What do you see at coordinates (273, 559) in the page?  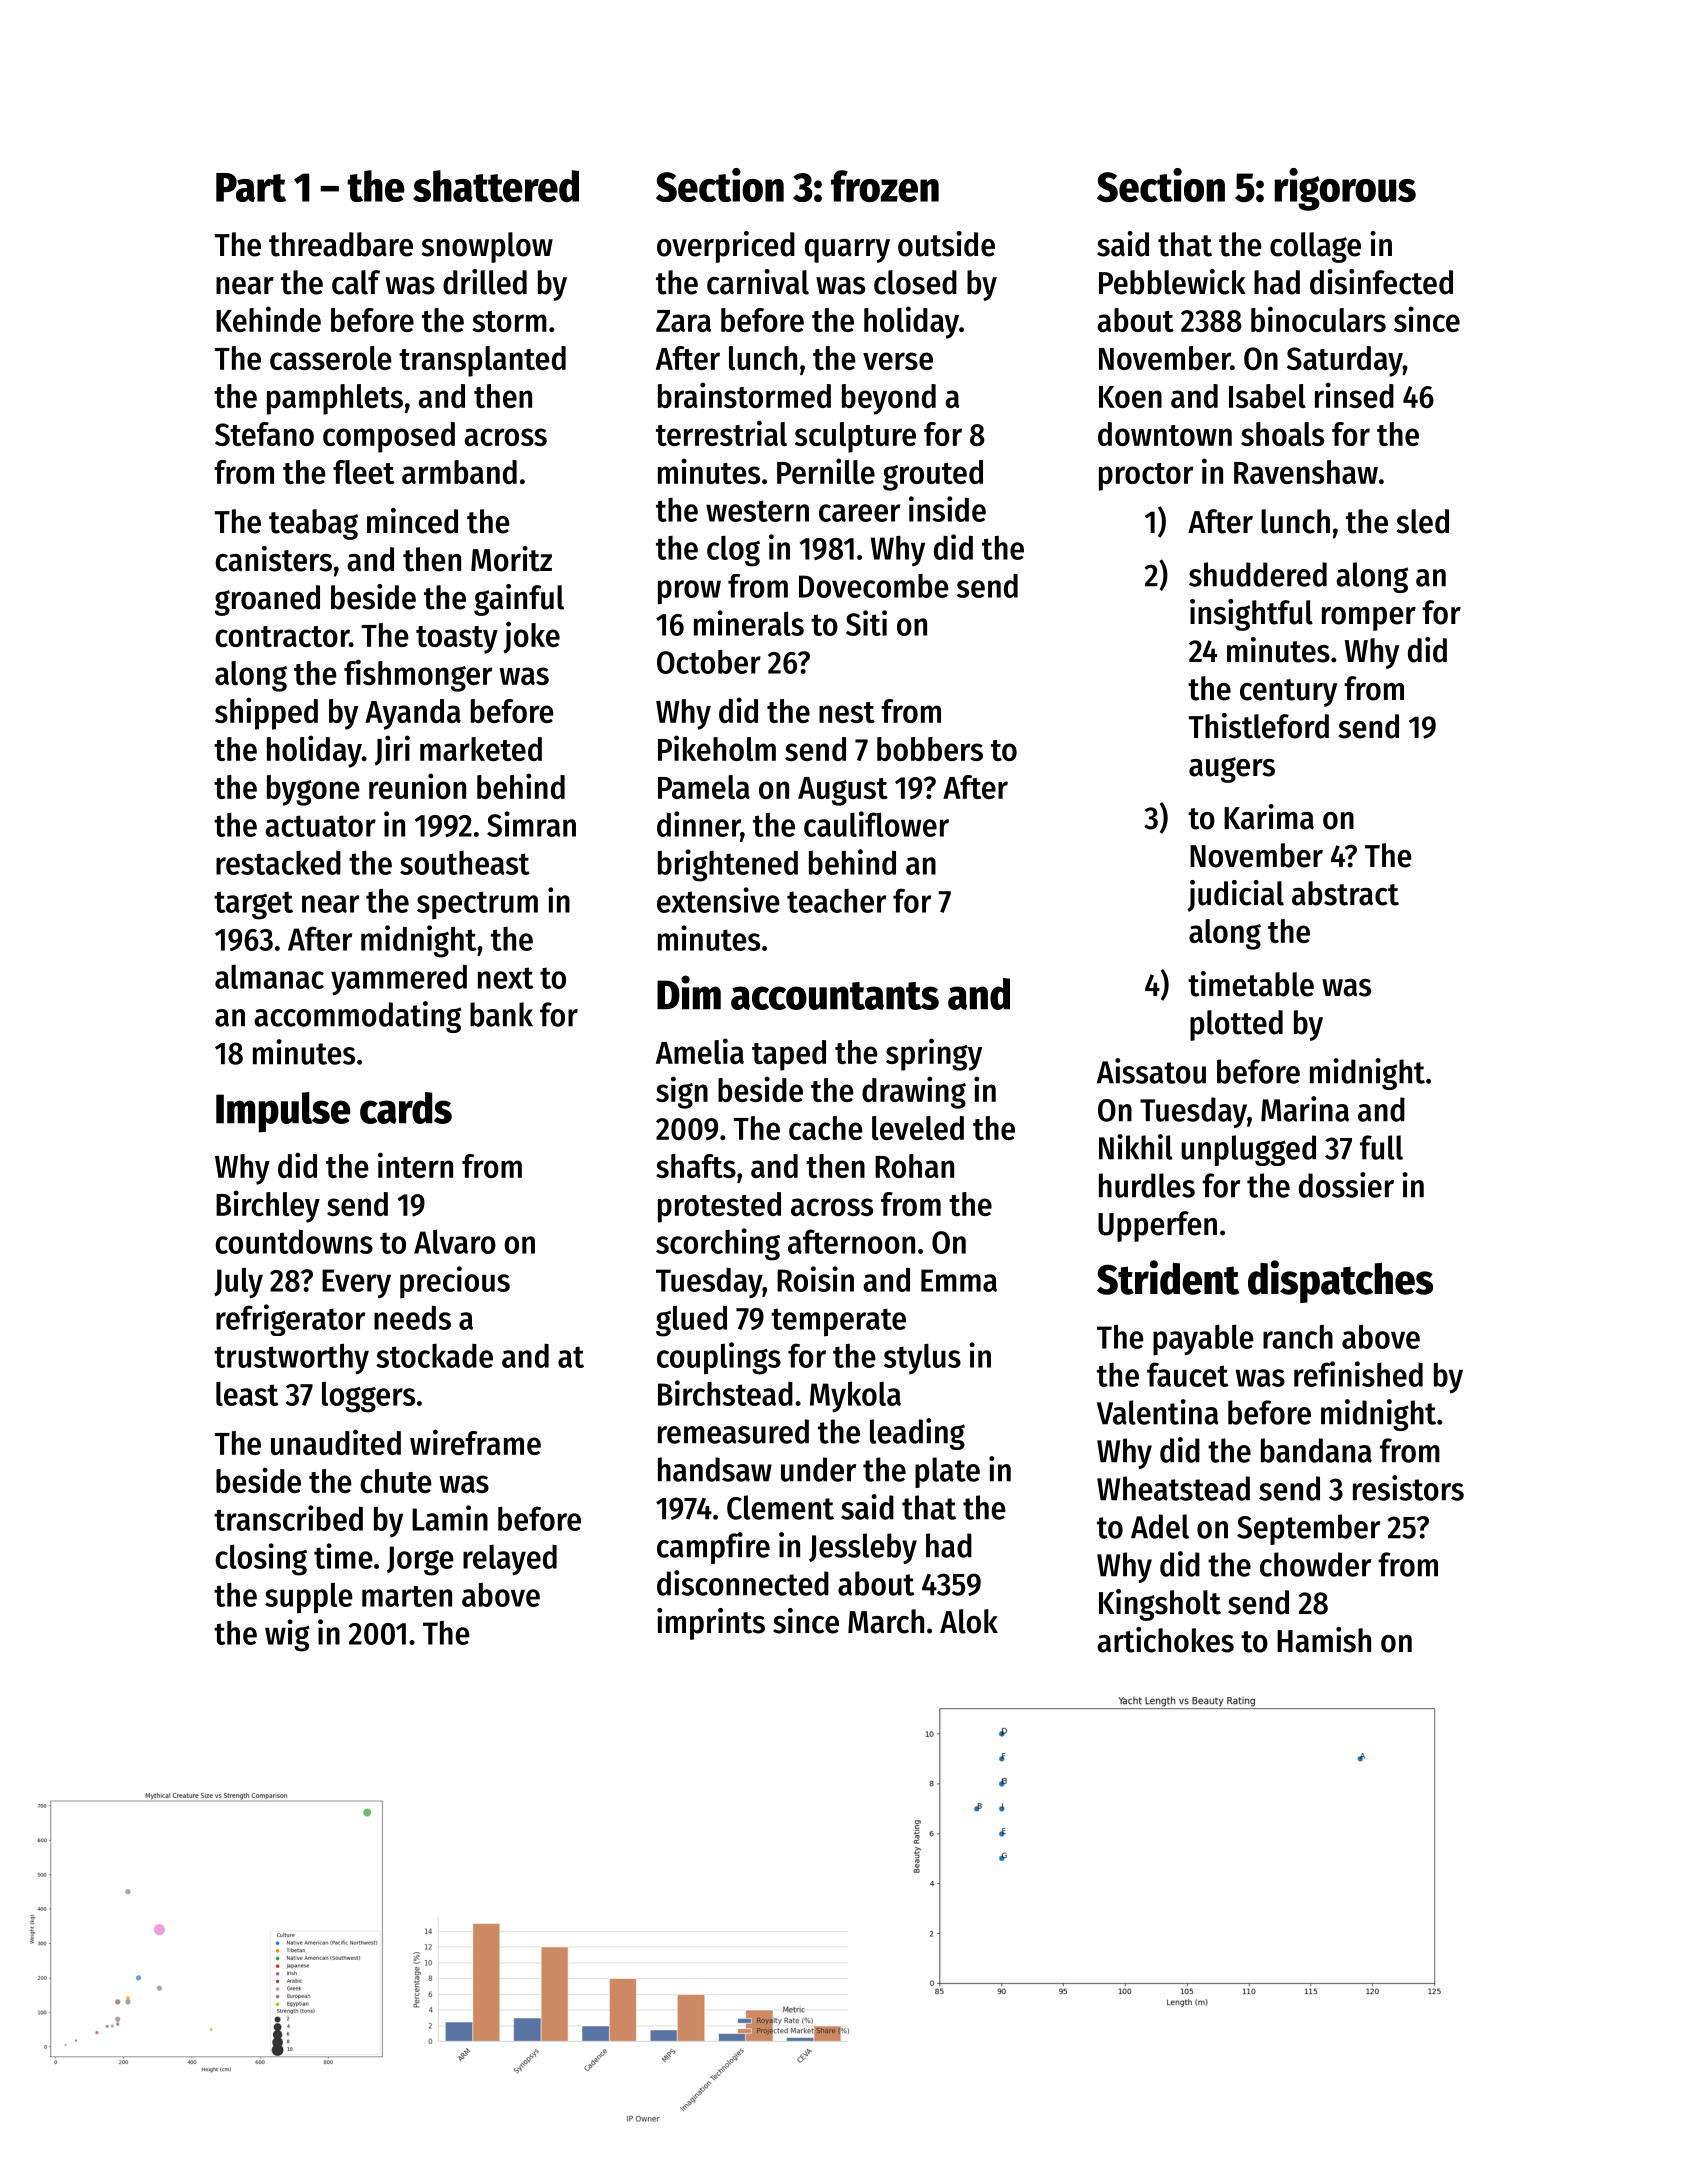 I see `canisters` at bounding box center [273, 559].
